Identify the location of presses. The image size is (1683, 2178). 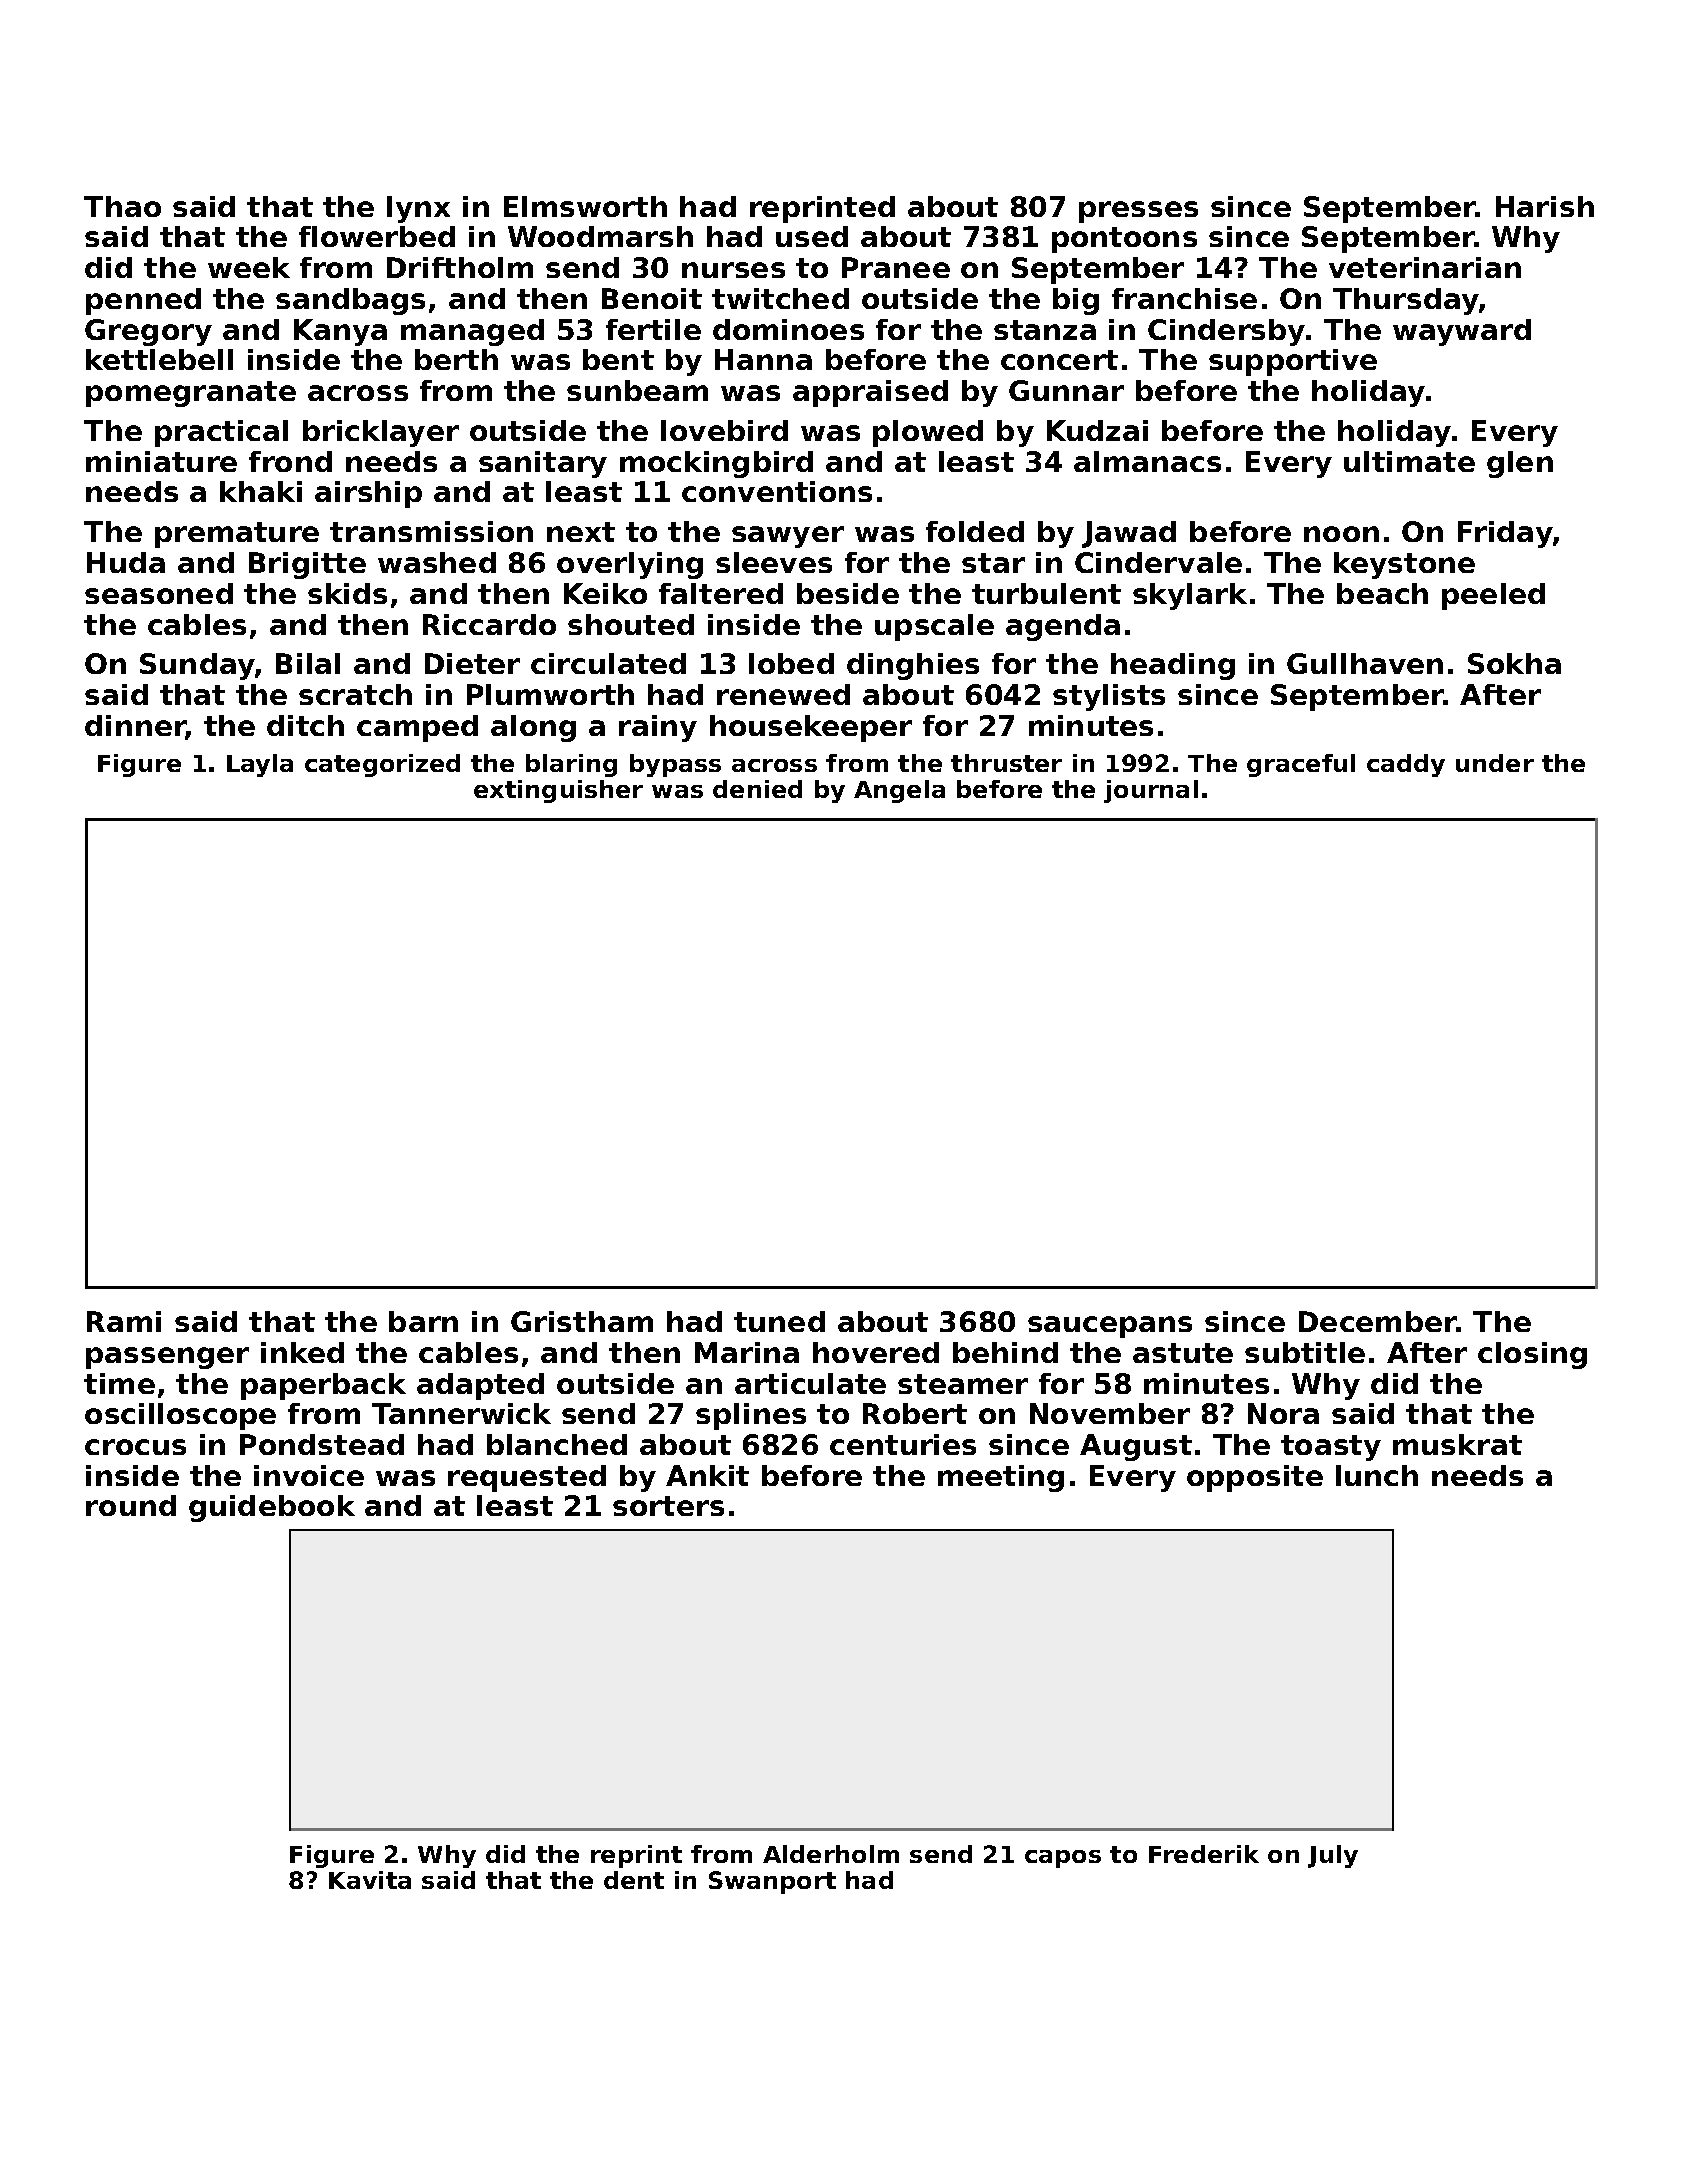
(1138, 212).
